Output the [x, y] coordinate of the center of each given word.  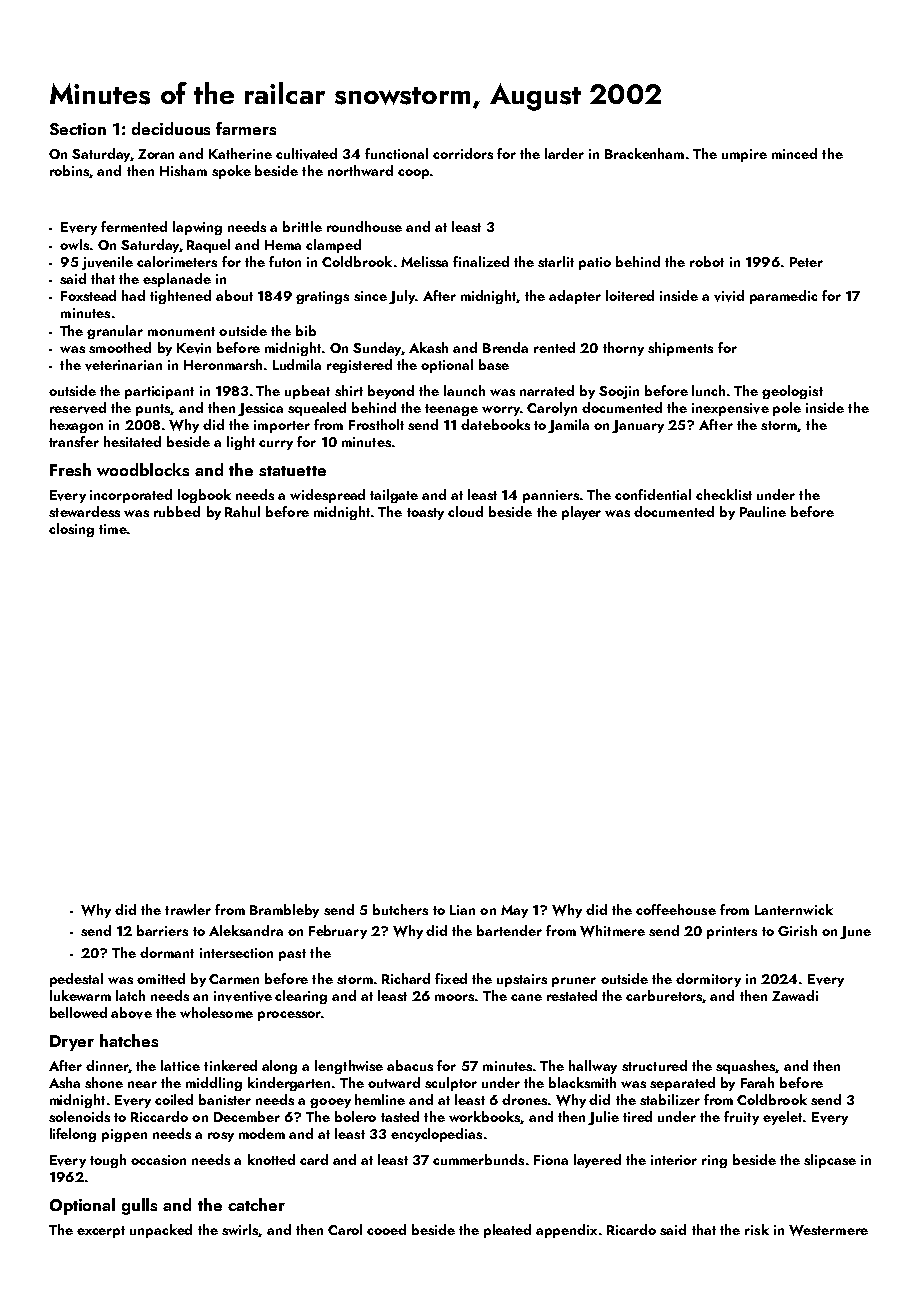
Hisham [183, 170]
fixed [451, 978]
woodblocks [143, 469]
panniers [551, 496]
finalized [481, 261]
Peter [806, 262]
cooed [386, 1229]
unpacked [161, 1231]
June [855, 932]
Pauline [763, 511]
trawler [188, 909]
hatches [129, 1040]
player [581, 513]
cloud [465, 511]
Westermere [828, 1230]
